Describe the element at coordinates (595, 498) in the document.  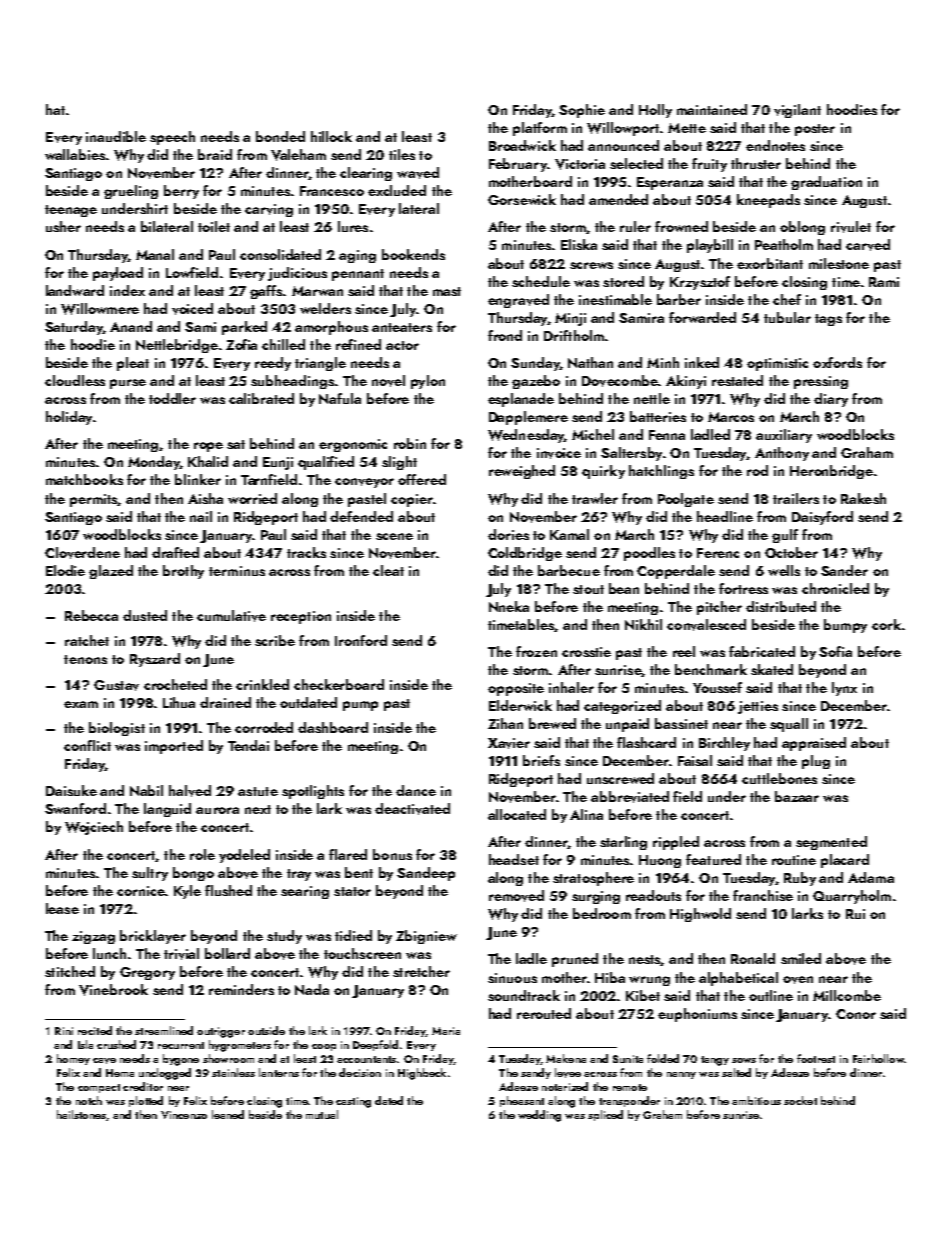
I see `trawler` at that location.
